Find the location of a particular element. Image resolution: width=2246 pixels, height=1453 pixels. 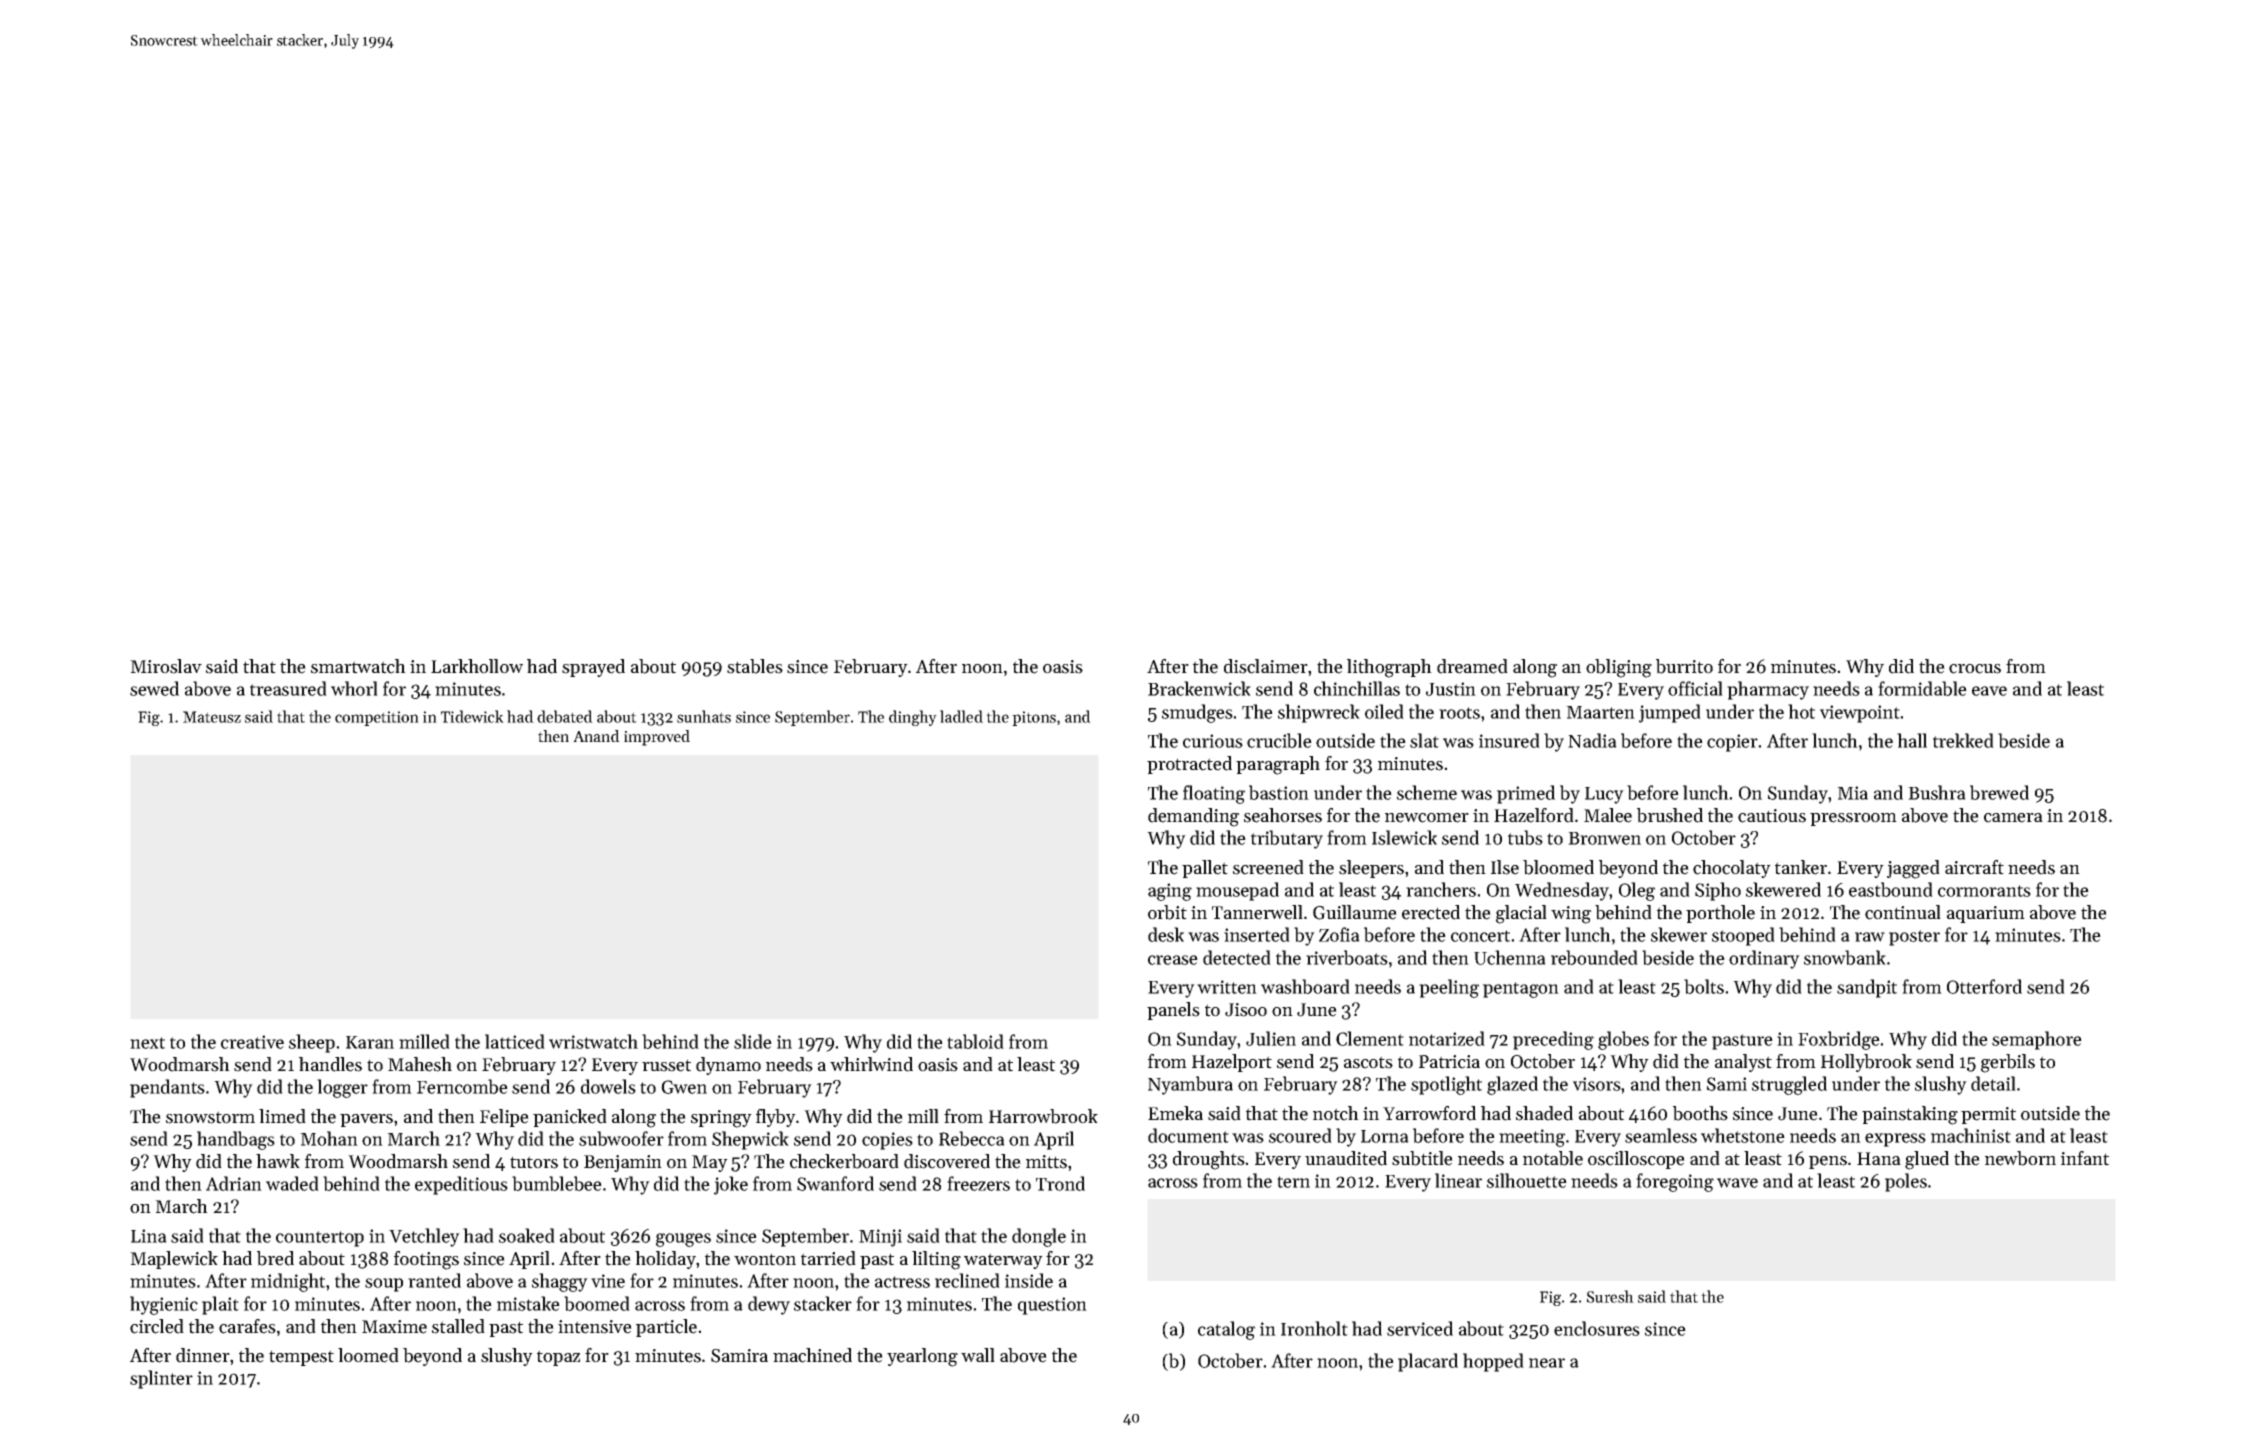

Lucy is located at coordinates (1604, 795).
